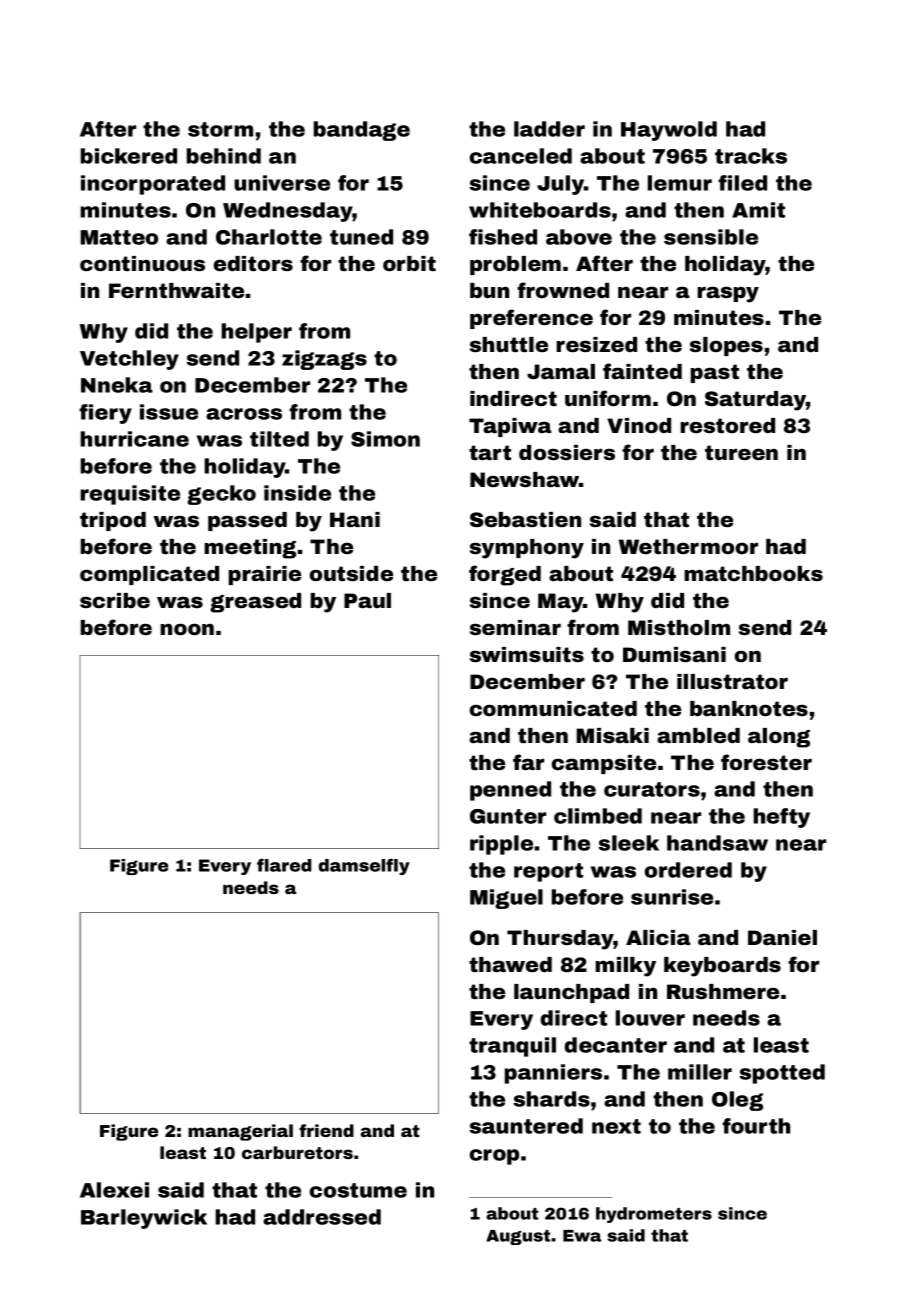  I want to click on above, so click(579, 237).
